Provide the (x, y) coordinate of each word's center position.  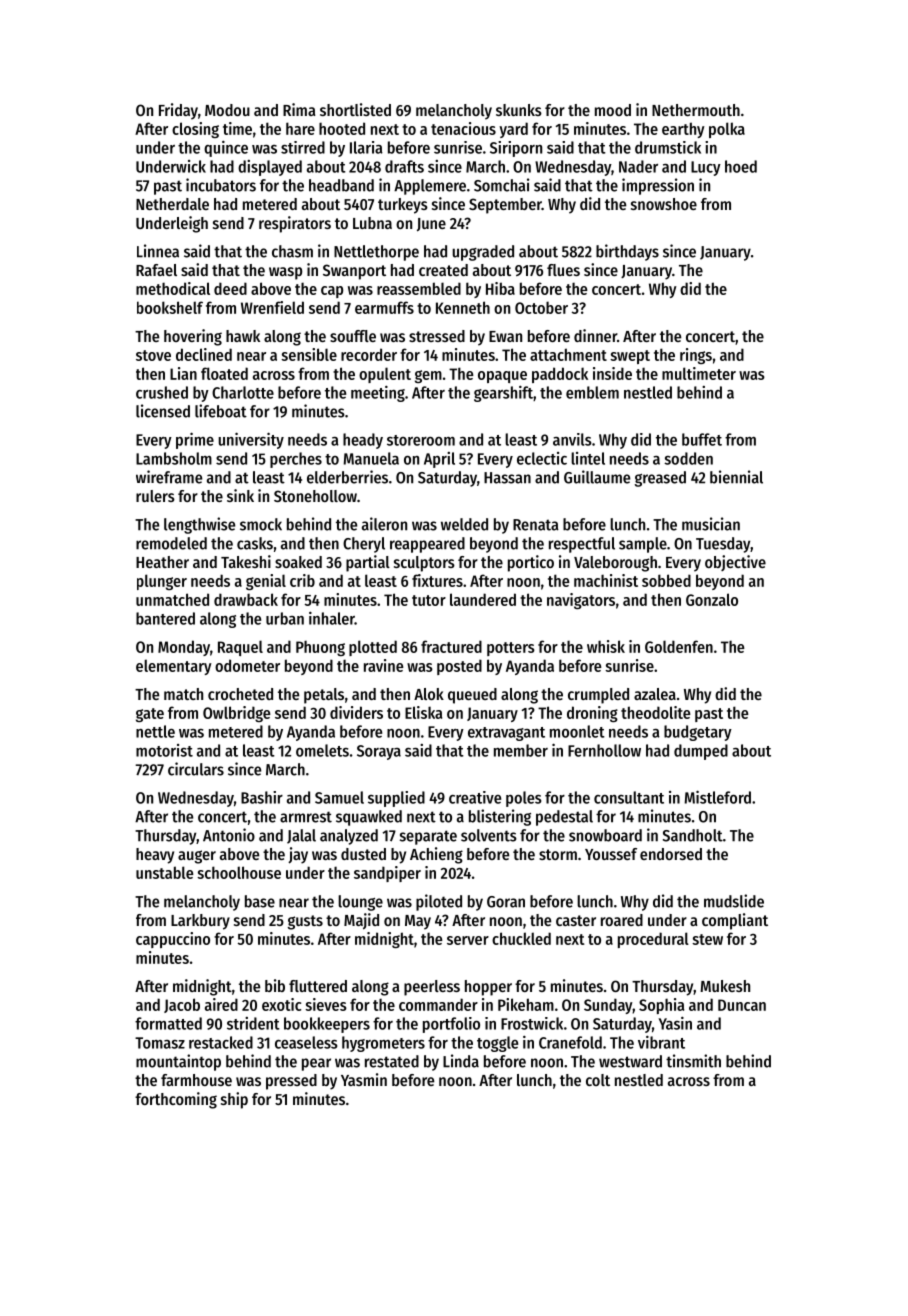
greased (660, 479)
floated (224, 373)
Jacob (182, 1005)
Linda (461, 1061)
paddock (560, 375)
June (431, 225)
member (521, 750)
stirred (303, 147)
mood (613, 110)
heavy (155, 856)
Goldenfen (679, 646)
